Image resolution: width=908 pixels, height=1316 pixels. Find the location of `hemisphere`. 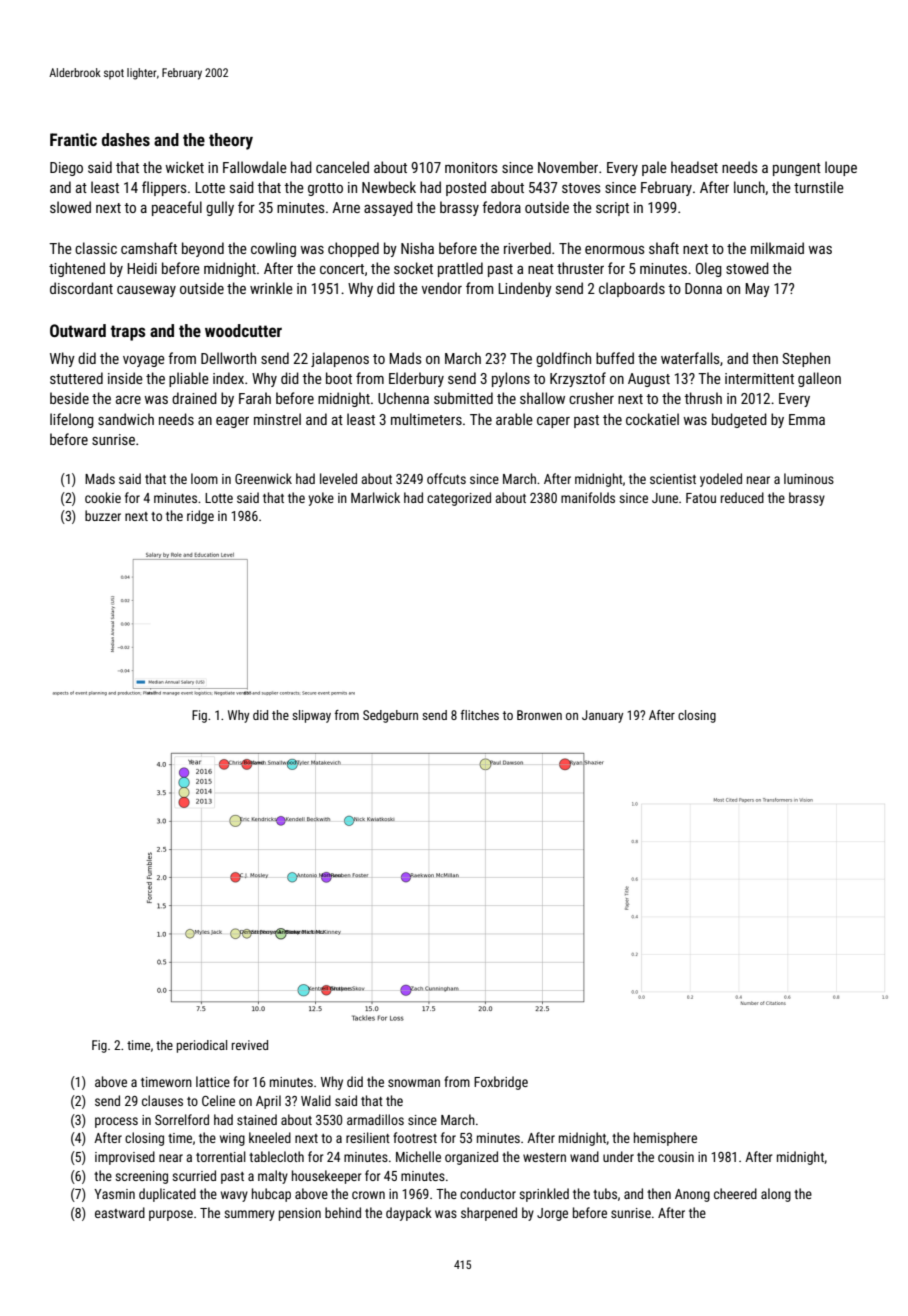

hemisphere is located at coordinates (665, 1139).
